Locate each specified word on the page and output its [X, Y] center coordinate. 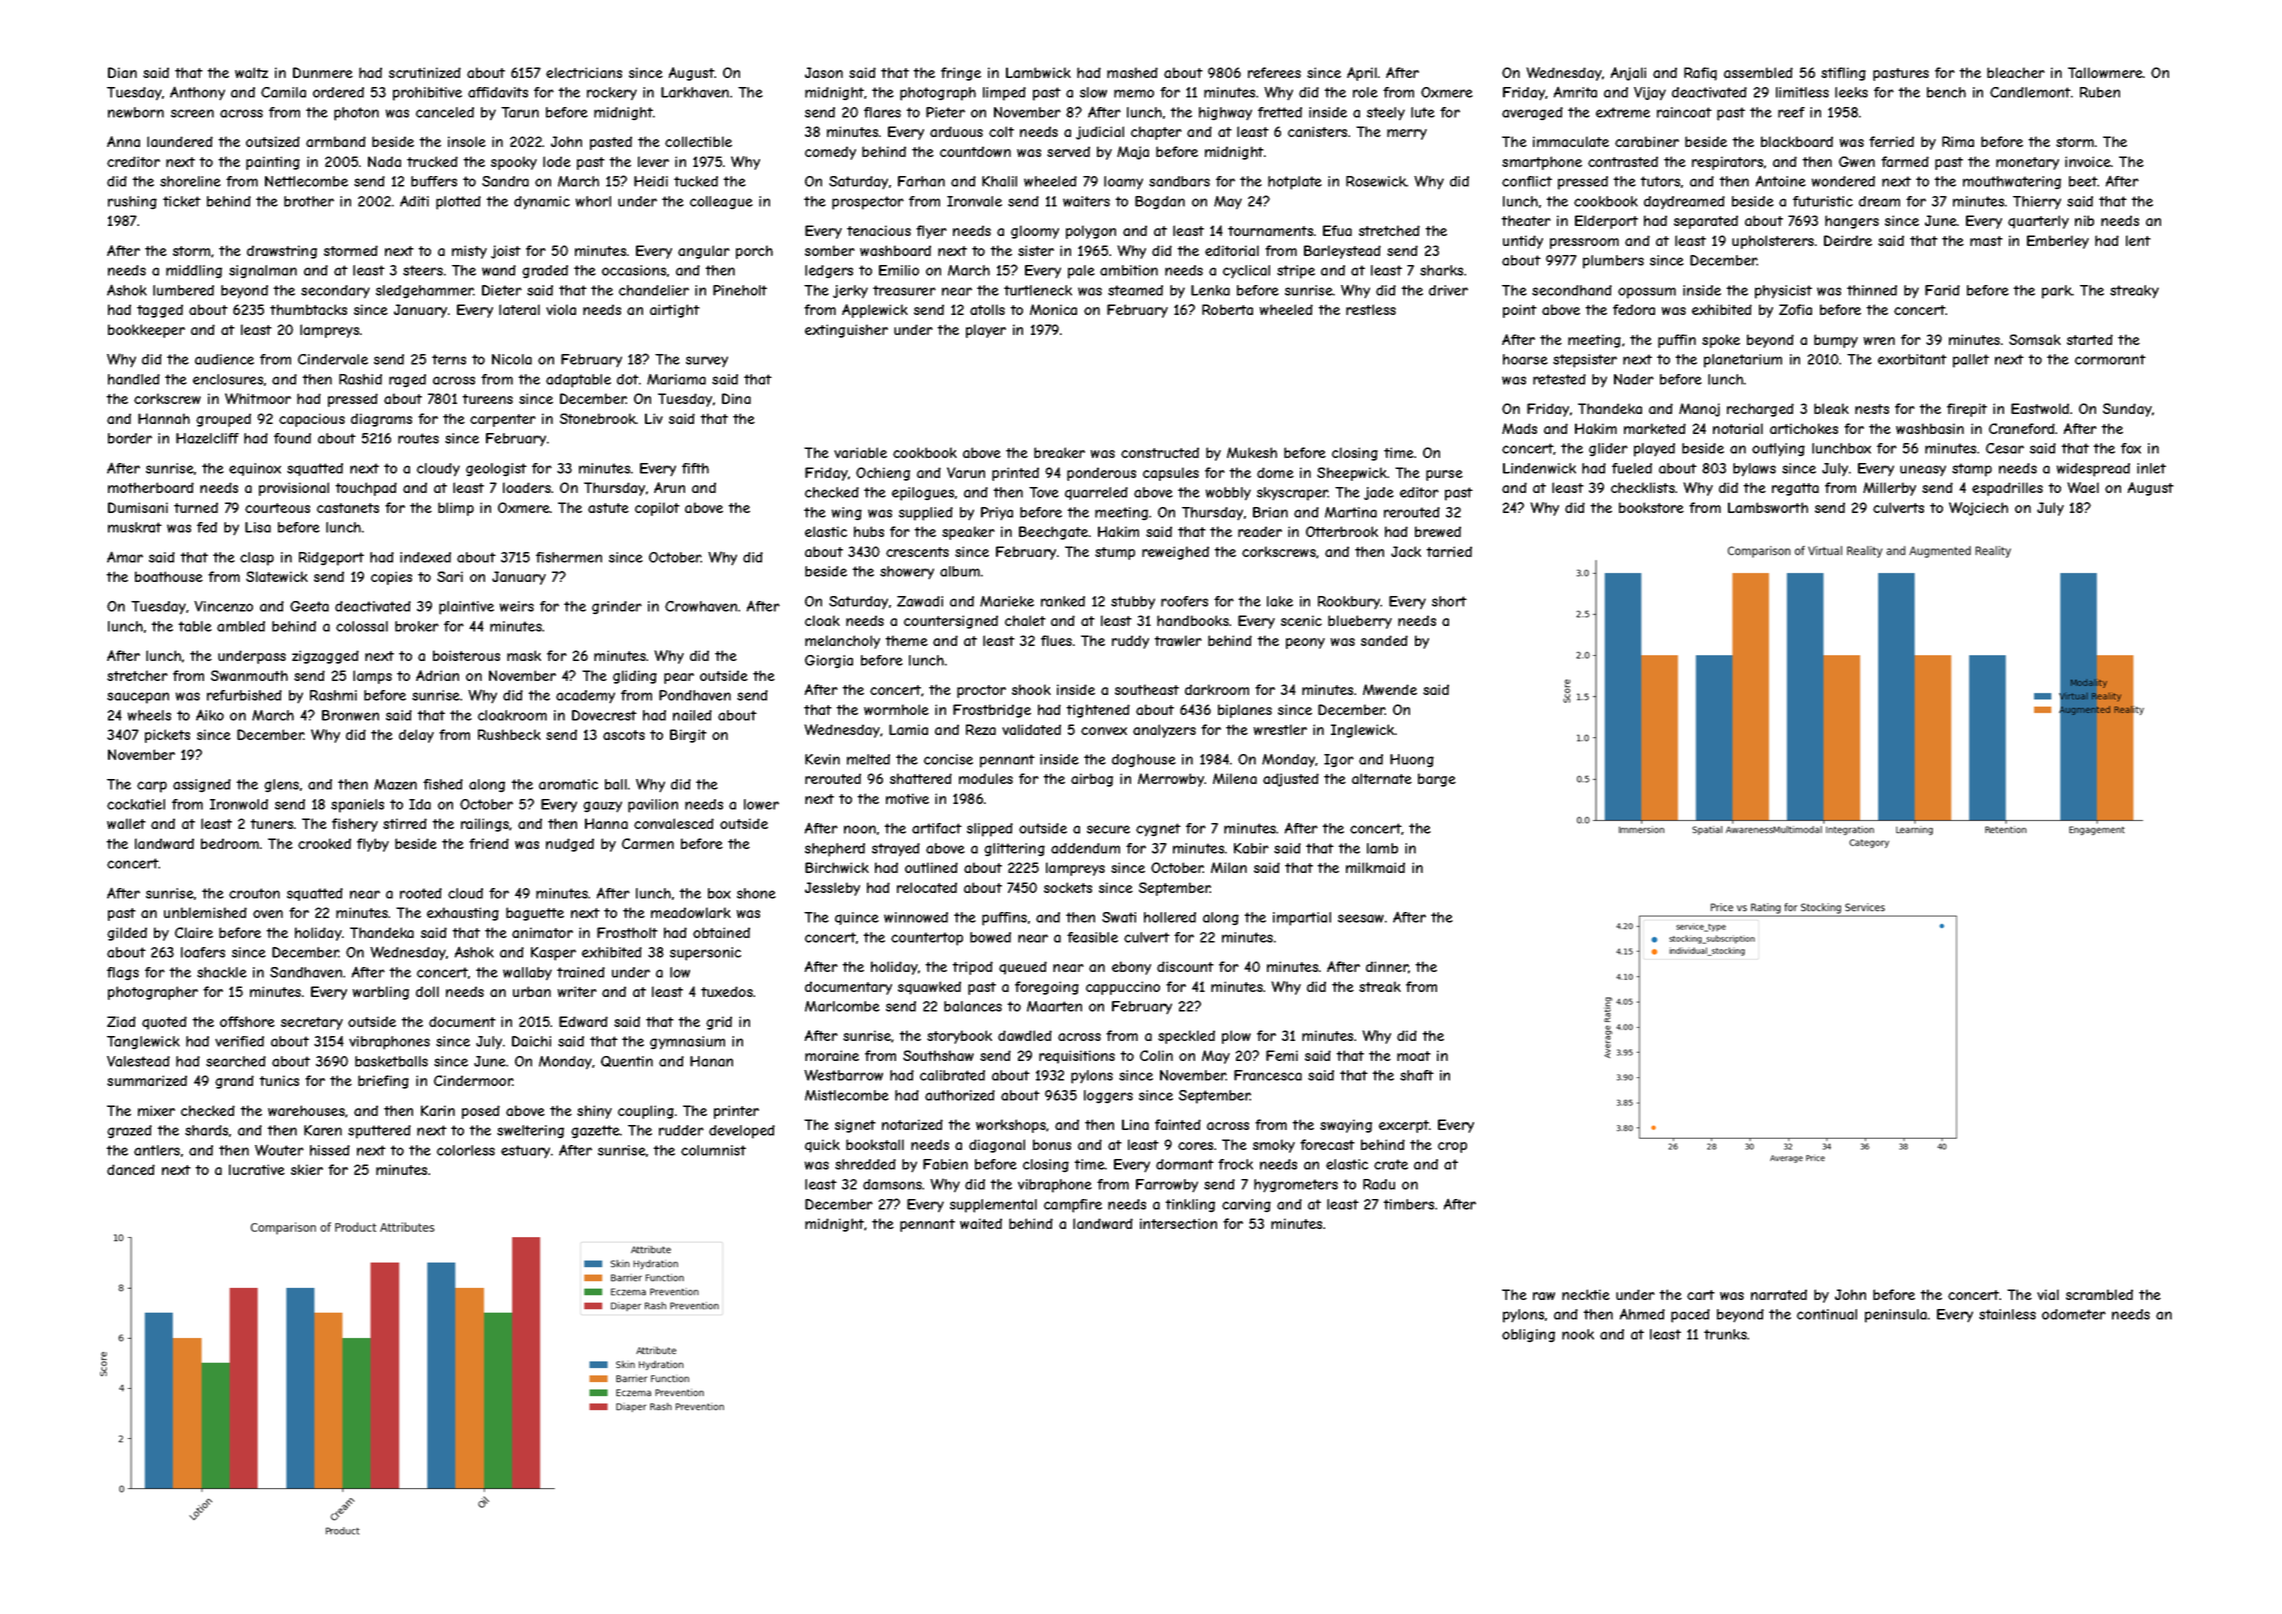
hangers [1852, 222]
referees [1274, 72]
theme [906, 640]
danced [131, 1169]
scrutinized [425, 72]
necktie [1586, 1294]
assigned [202, 785]
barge [1437, 780]
